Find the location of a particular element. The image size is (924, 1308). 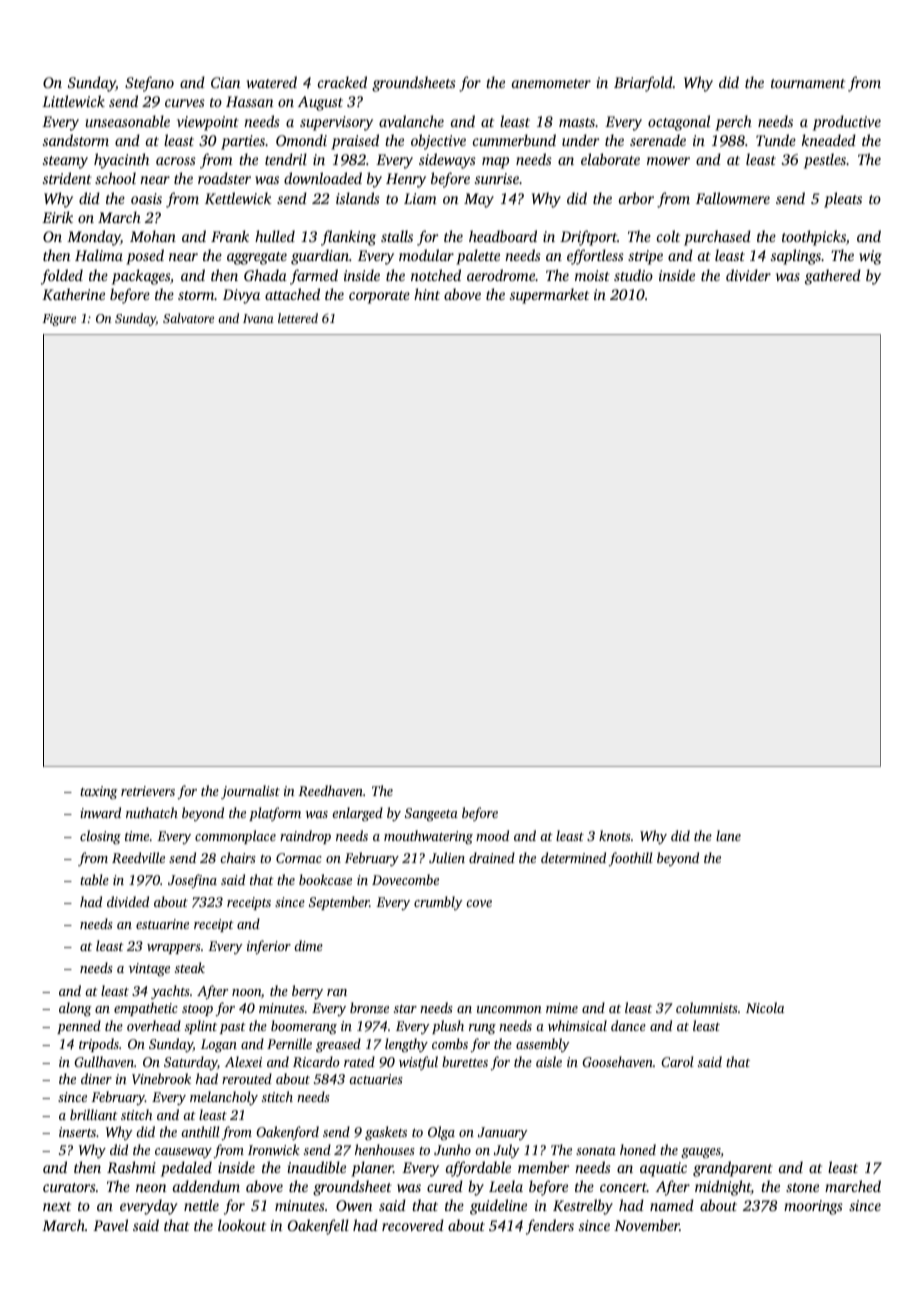

lookout is located at coordinates (242, 1225).
